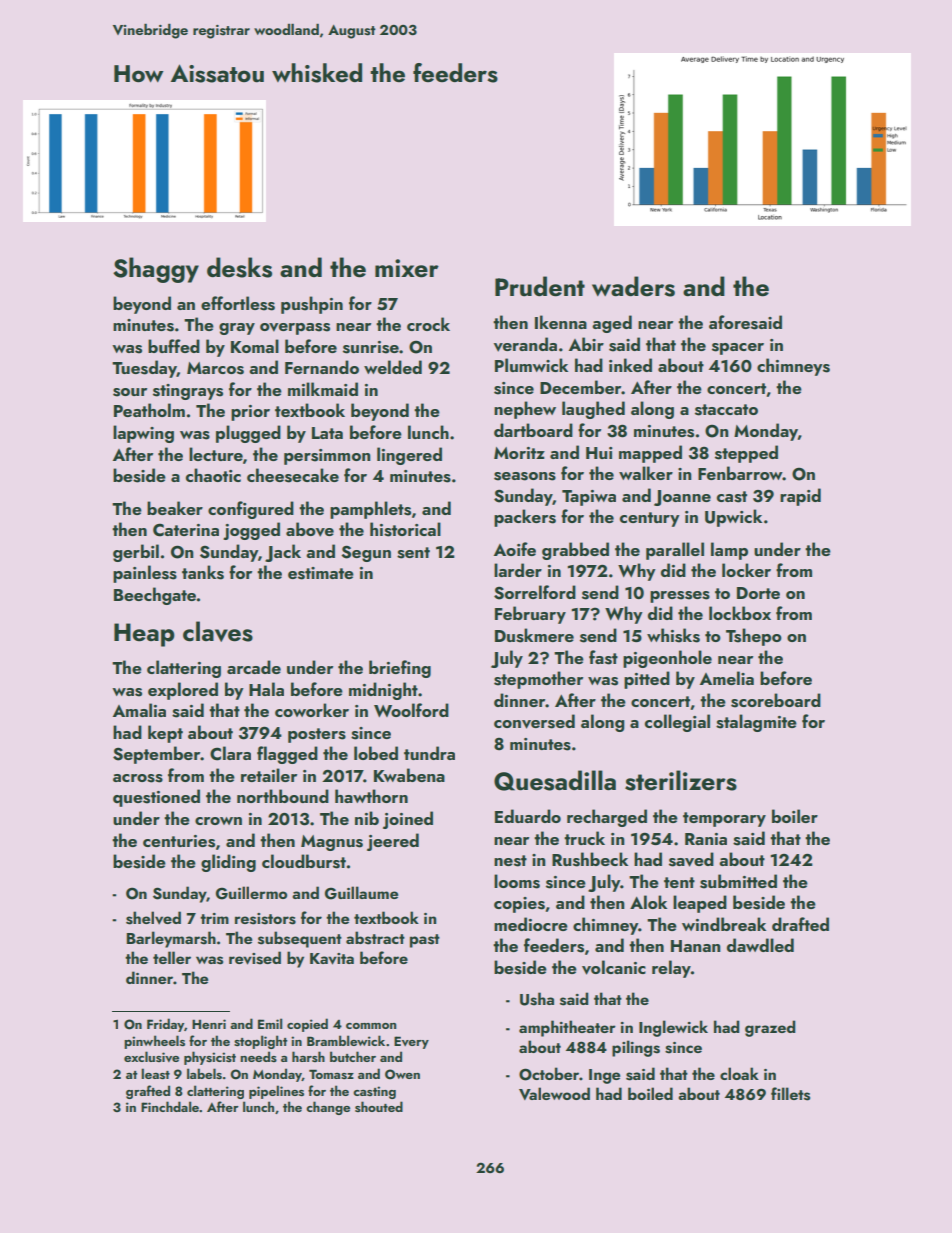 This screenshot has width=952, height=1233. What do you see at coordinates (724, 819) in the screenshot?
I see `temporary` at bounding box center [724, 819].
